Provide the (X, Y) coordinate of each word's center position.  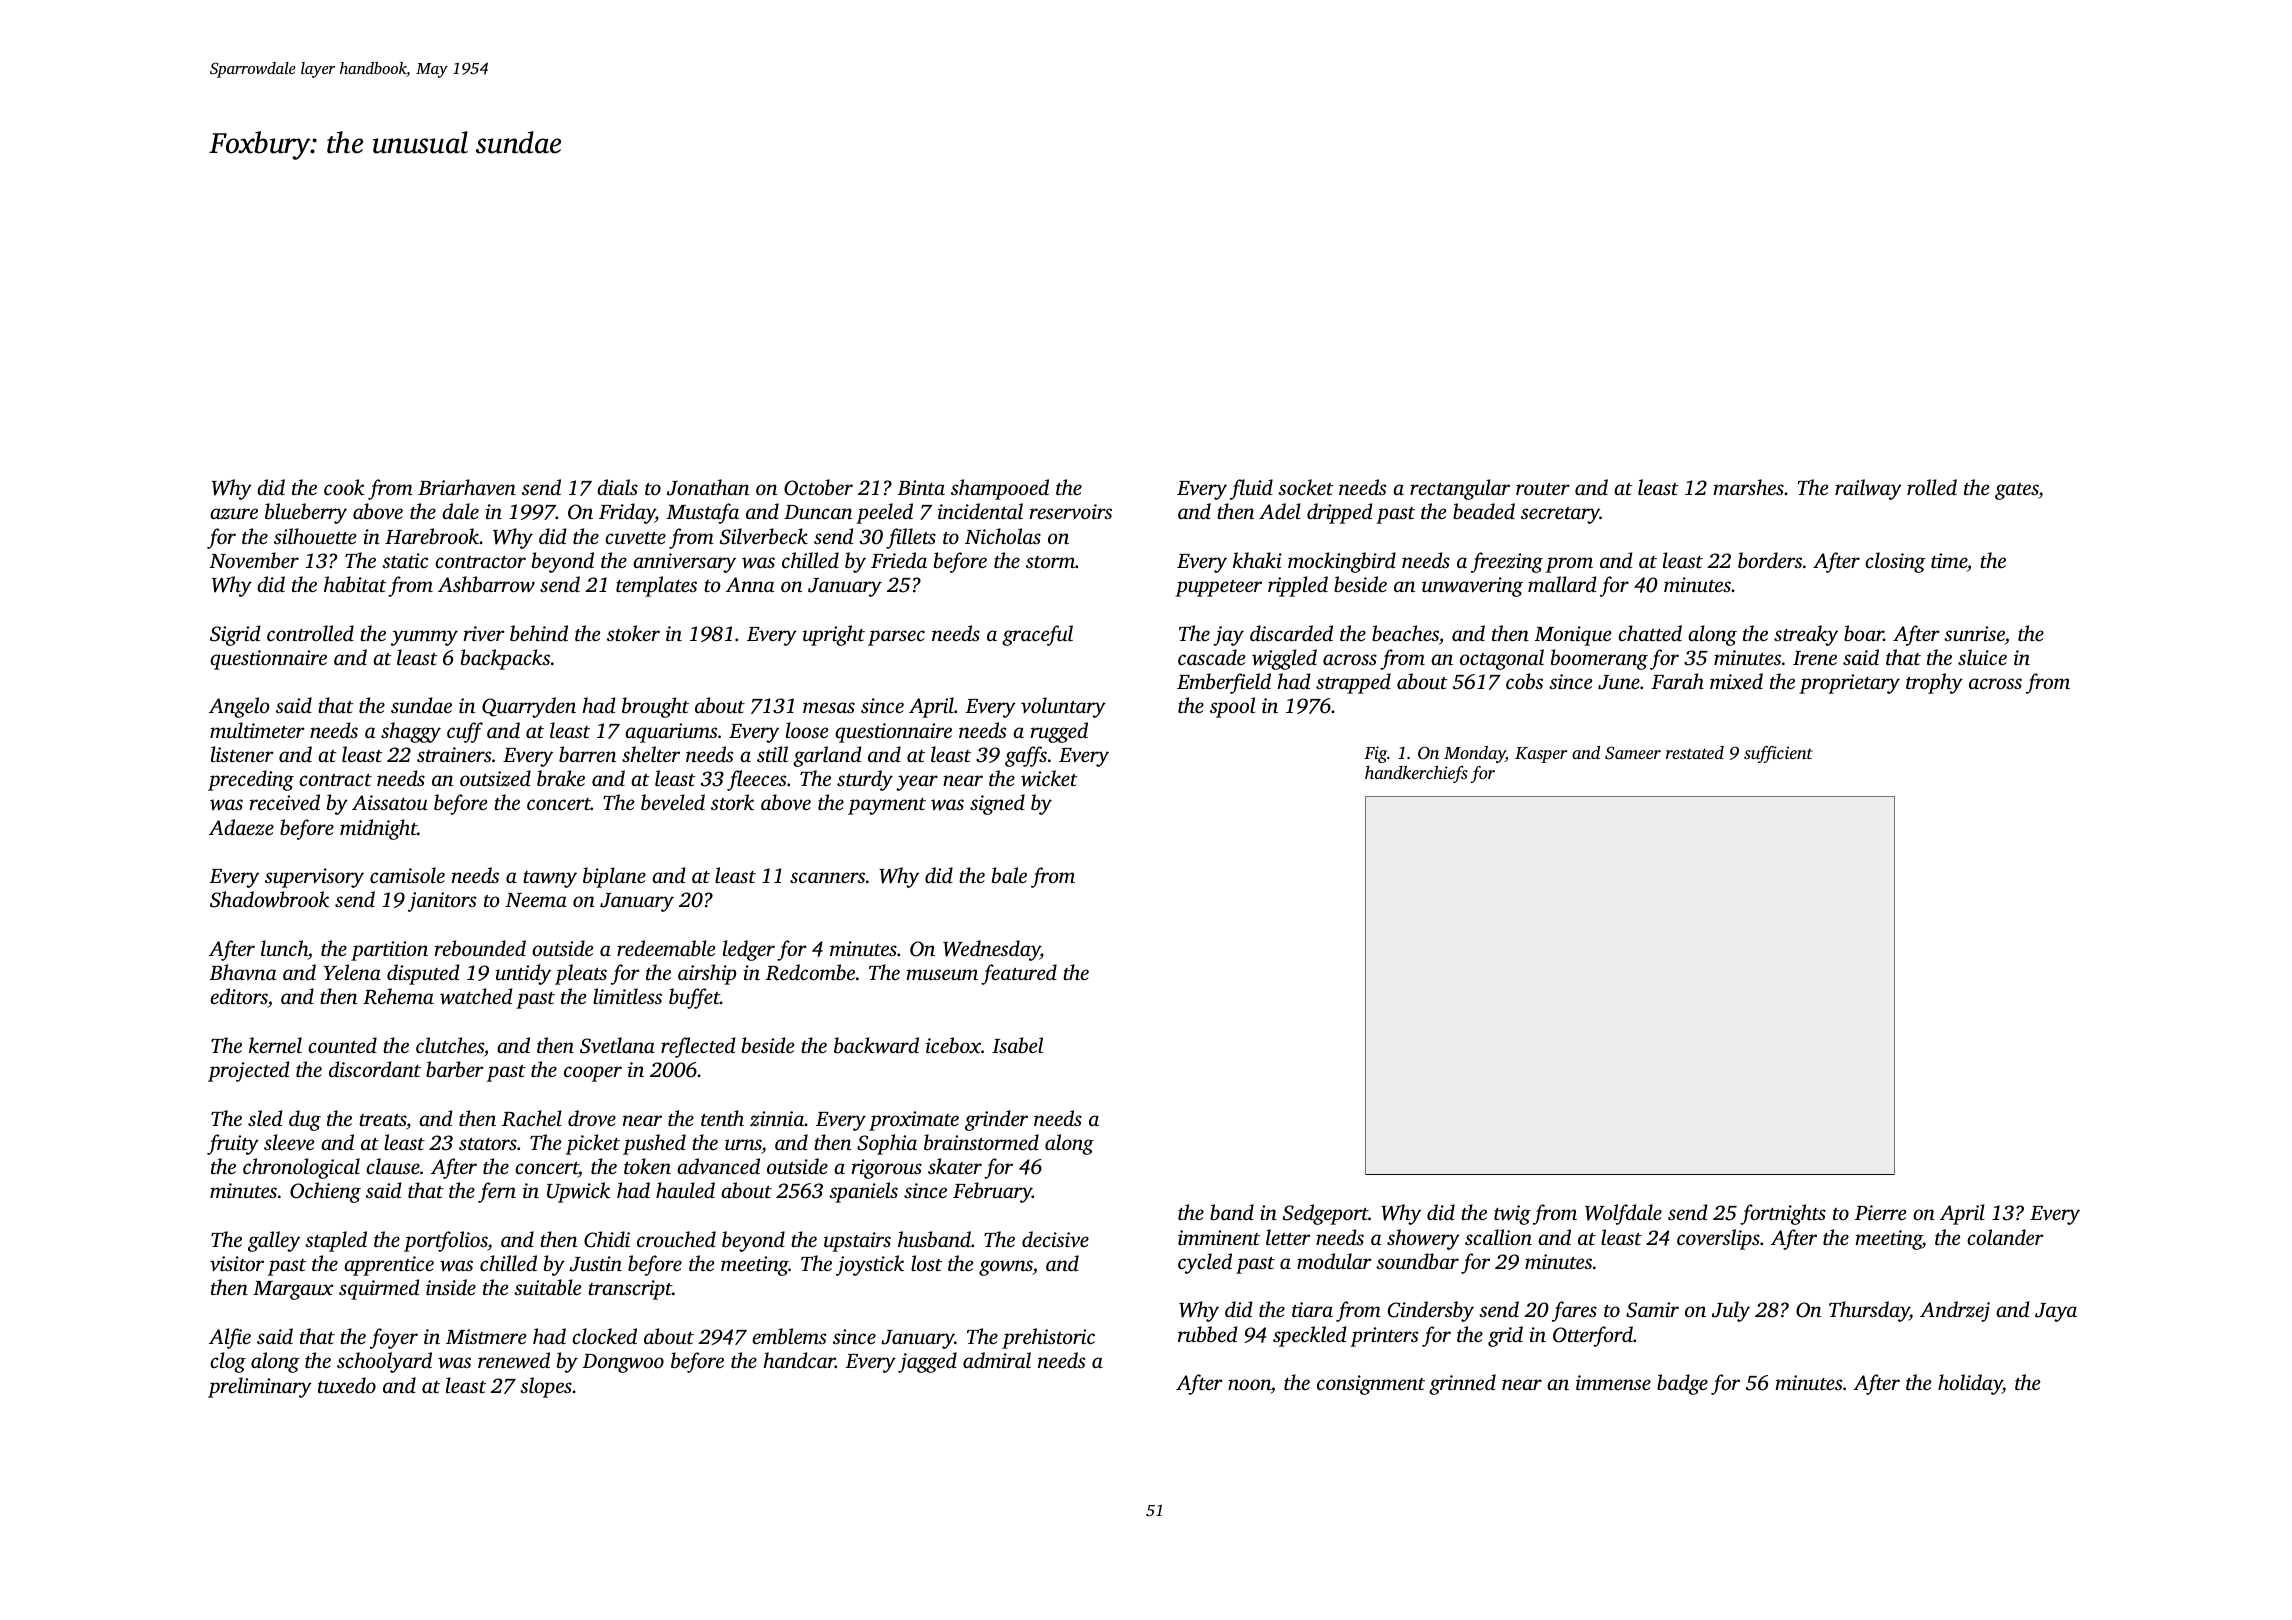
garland (827, 756)
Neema (536, 900)
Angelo (239, 707)
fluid (1251, 489)
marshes (1748, 487)
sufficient (1778, 754)
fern (497, 1192)
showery (1423, 1239)
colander (2005, 1237)
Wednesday (991, 950)
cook (344, 487)
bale (1009, 875)
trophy (1934, 683)
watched (476, 996)
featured (1019, 974)
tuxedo (347, 1385)
